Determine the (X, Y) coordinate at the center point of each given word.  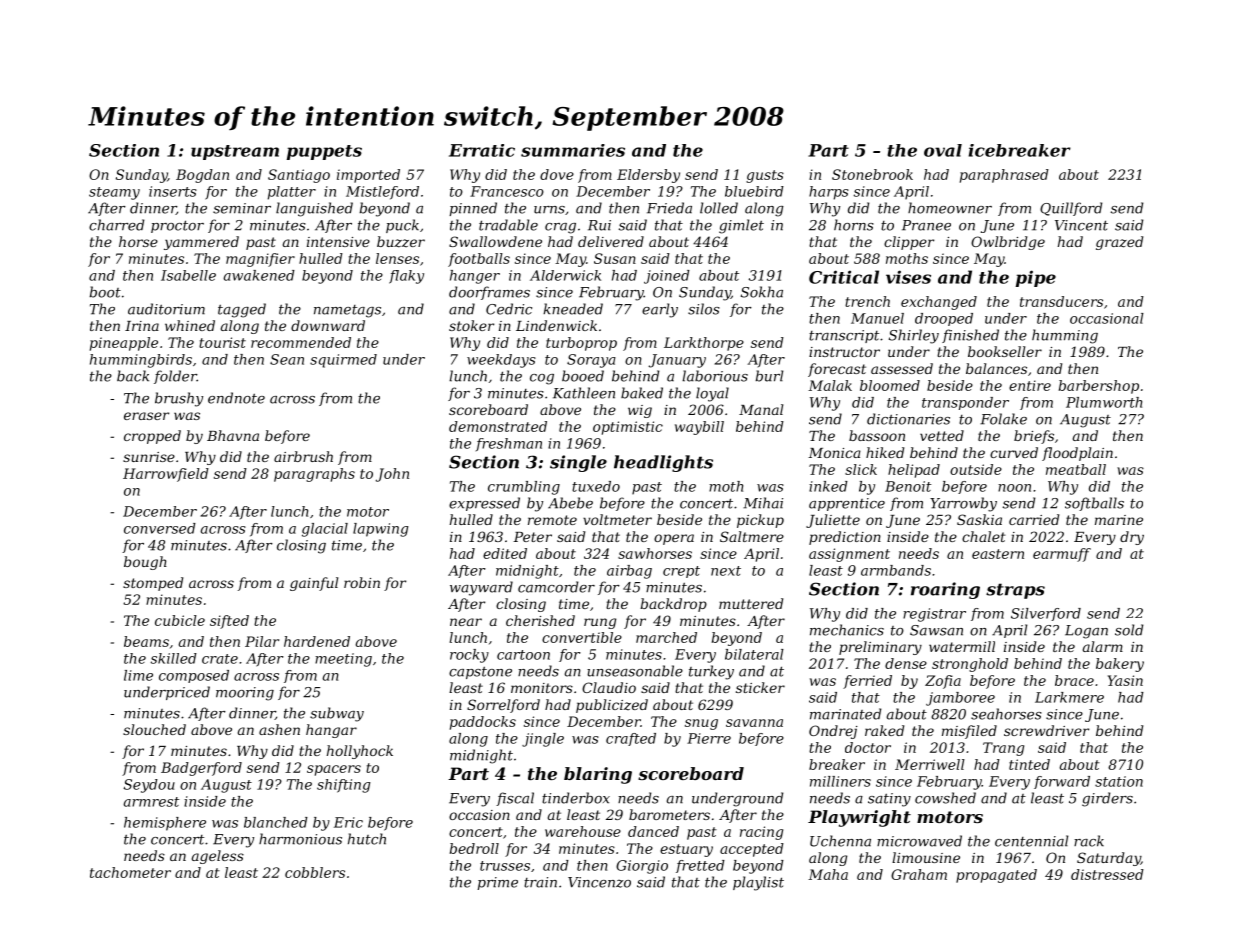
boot (105, 292)
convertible (582, 637)
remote (552, 520)
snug (701, 724)
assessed (902, 368)
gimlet (741, 226)
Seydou (149, 786)
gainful (314, 584)
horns (854, 225)
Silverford (1046, 614)
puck (402, 226)
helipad (914, 471)
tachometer (130, 872)
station (1119, 781)
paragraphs (314, 475)
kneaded (573, 309)
